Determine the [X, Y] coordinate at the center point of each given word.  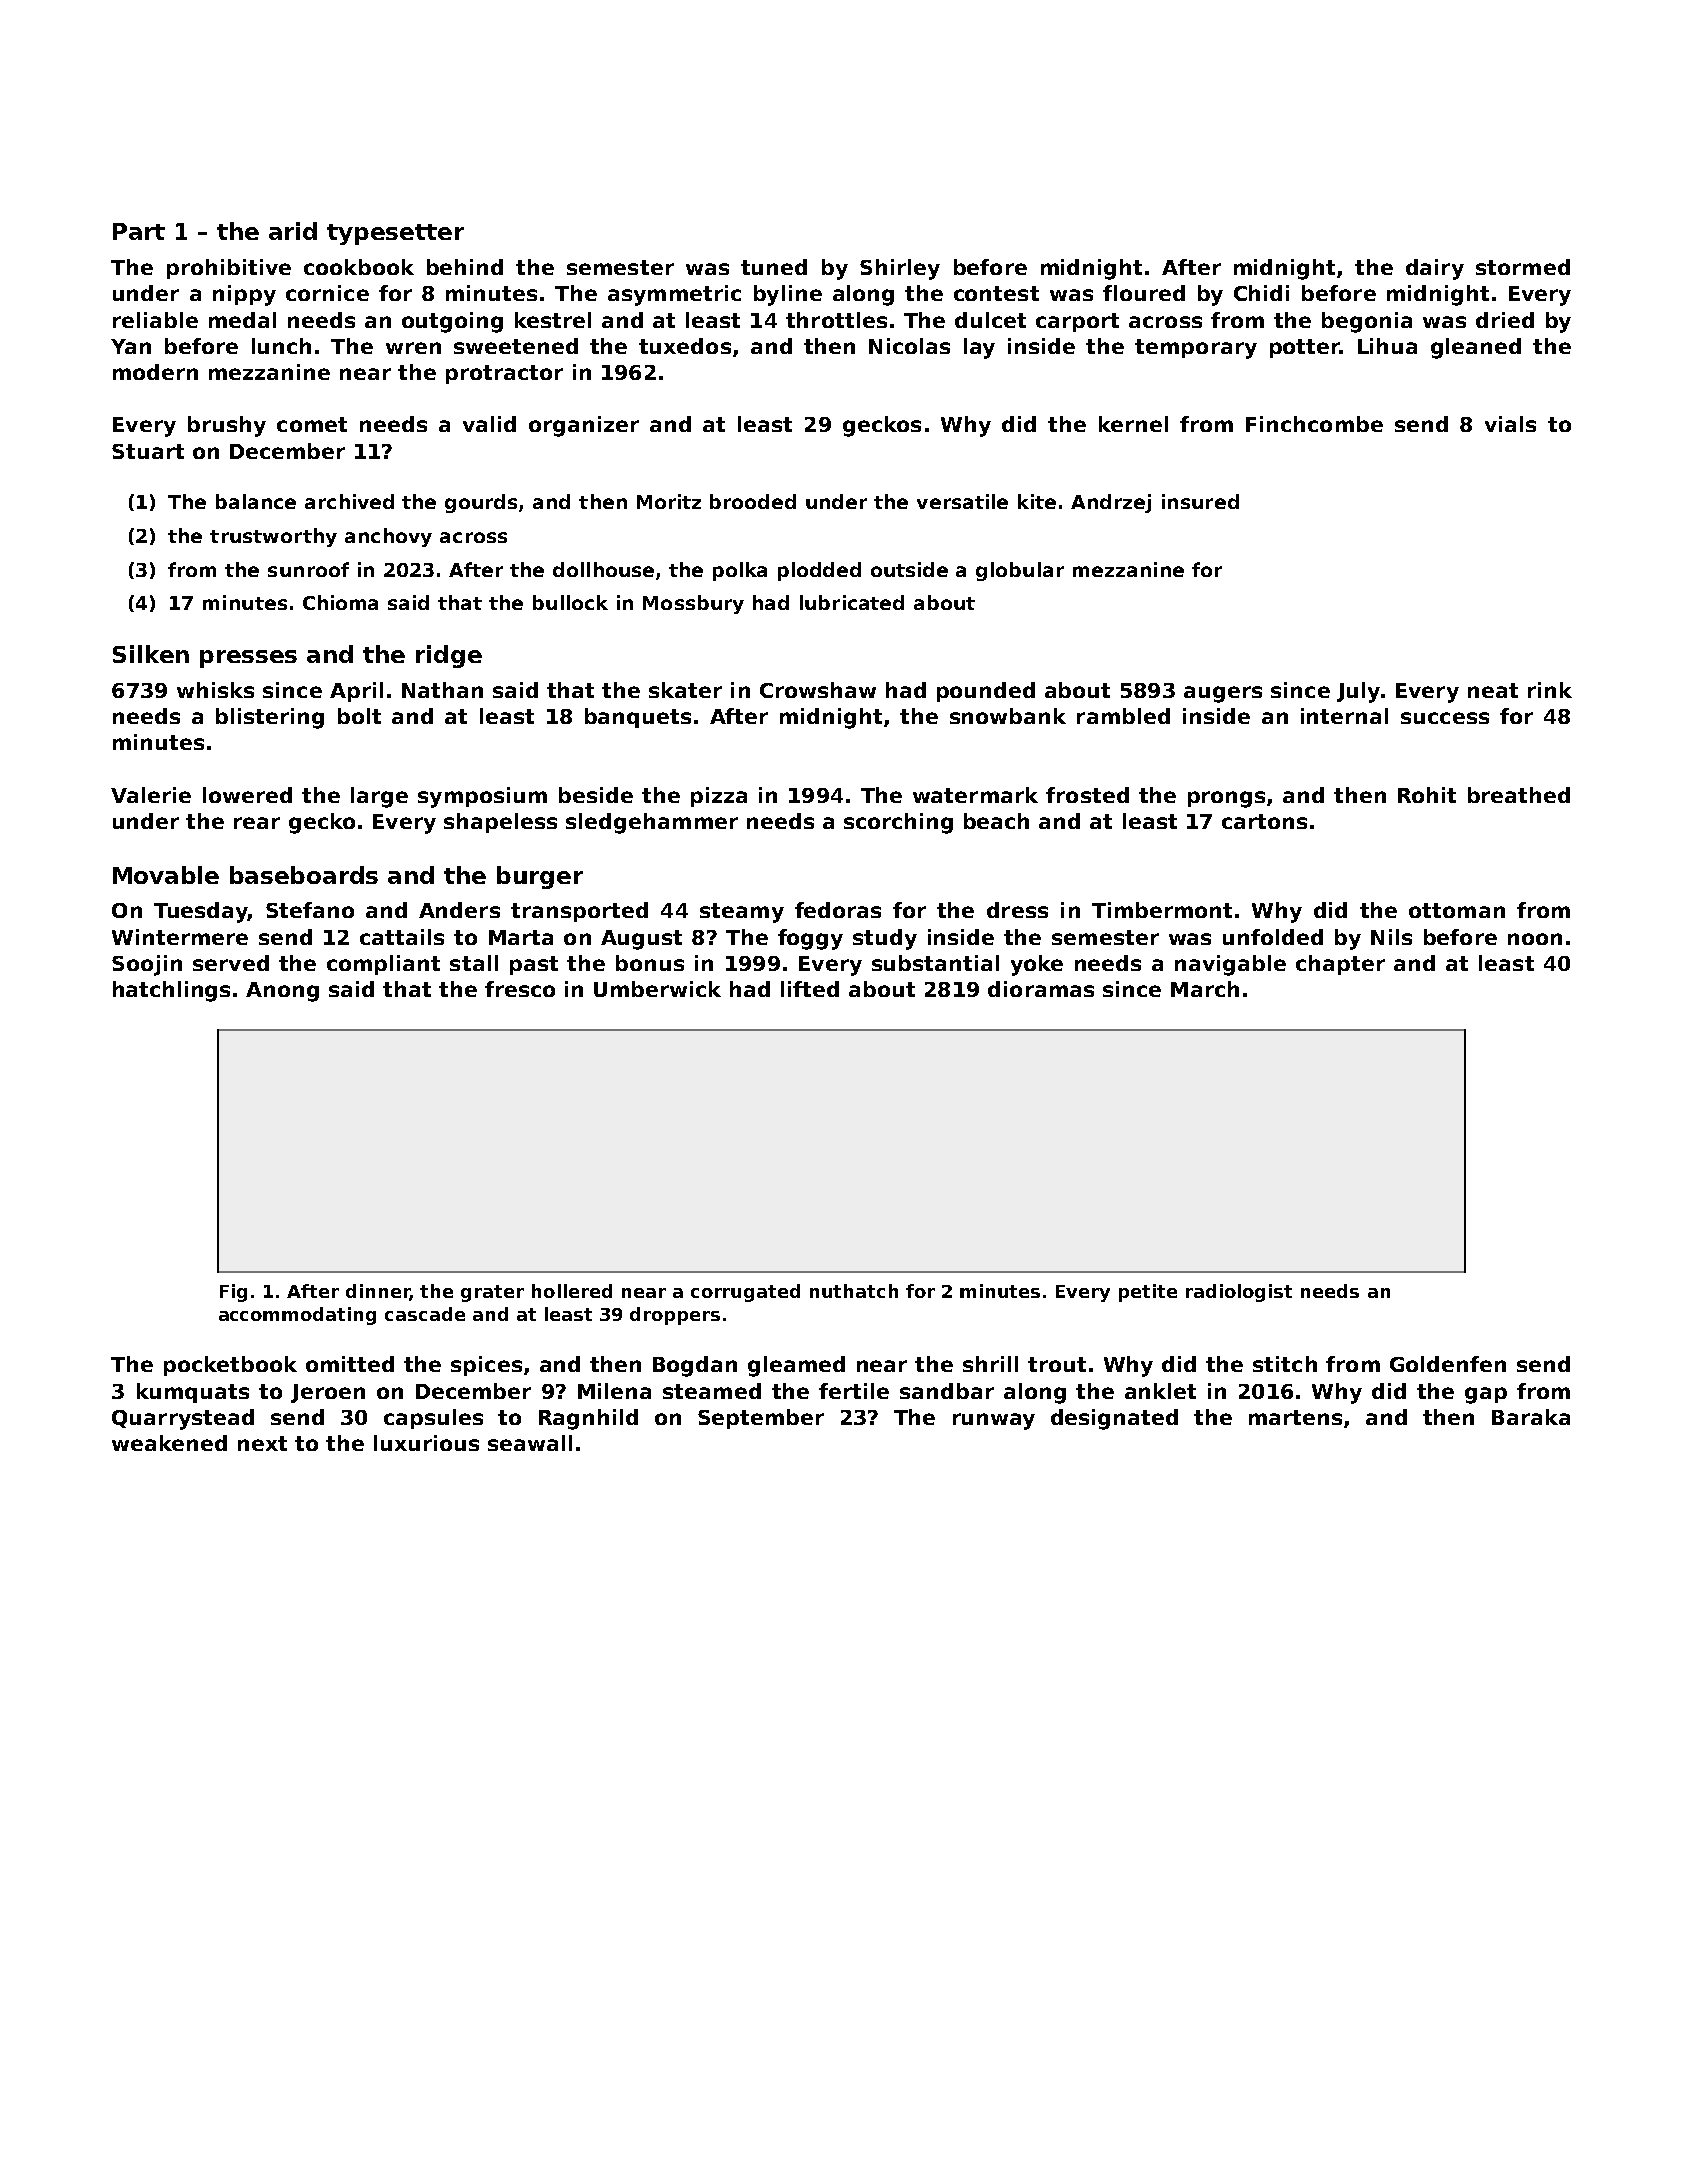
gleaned [1476, 348]
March [1205, 989]
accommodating [297, 1316]
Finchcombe [1314, 424]
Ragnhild [588, 1419]
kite [1037, 501]
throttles [836, 320]
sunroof [308, 569]
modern [155, 372]
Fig [233, 1293]
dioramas [1041, 989]
